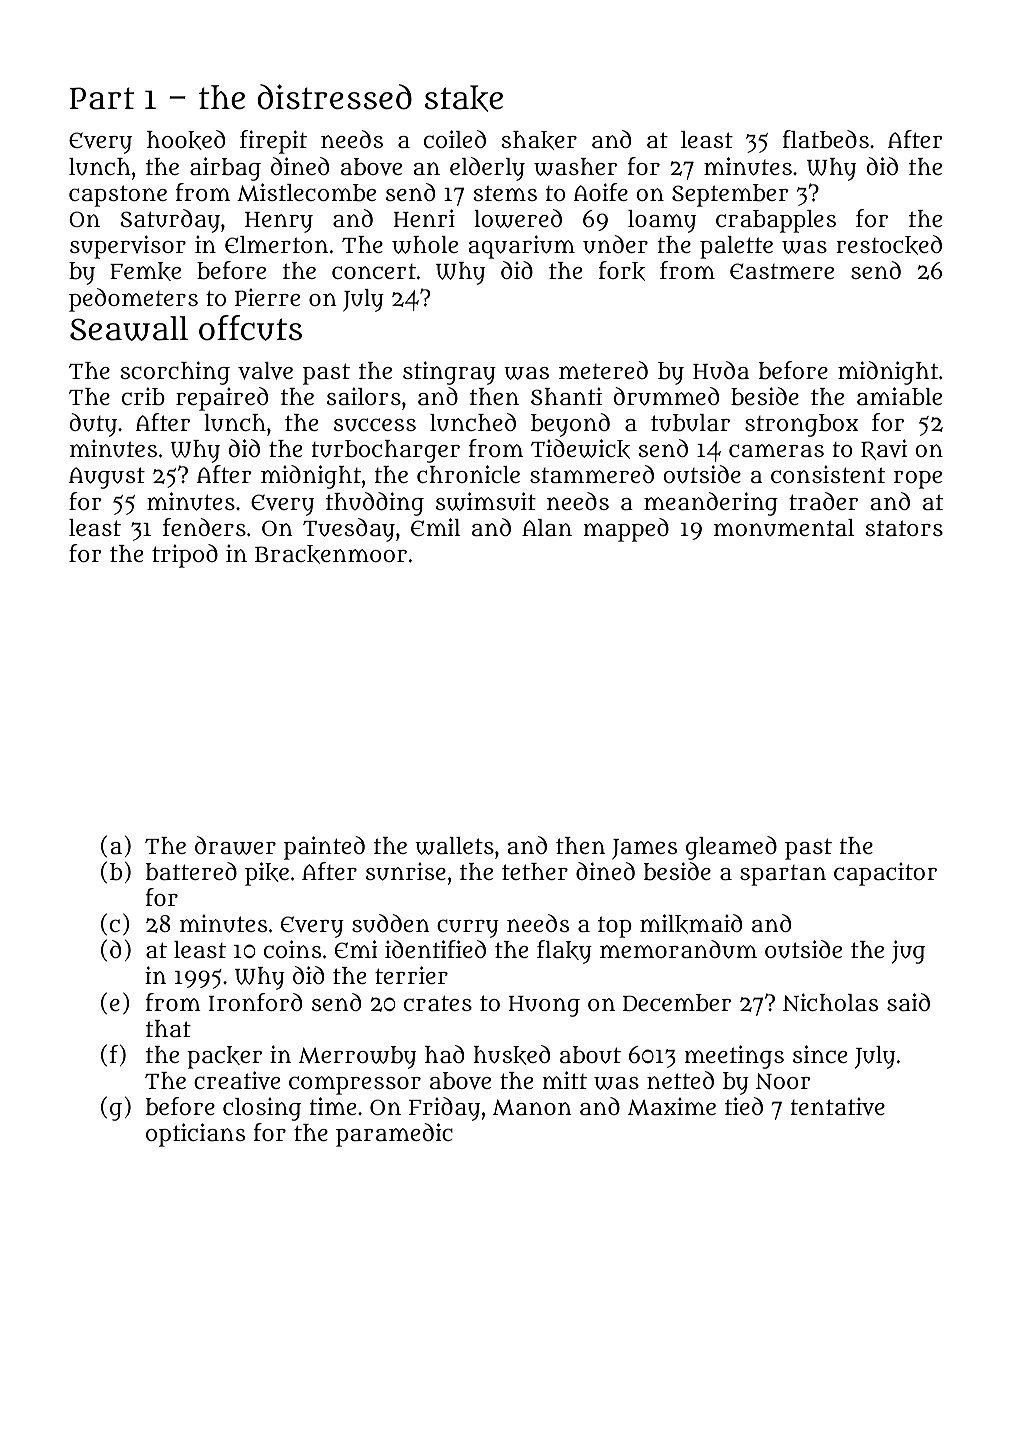 Image resolution: width=1012 pixels, height=1438 pixels. What do you see at coordinates (93, 425) in the screenshot?
I see `duty` at bounding box center [93, 425].
